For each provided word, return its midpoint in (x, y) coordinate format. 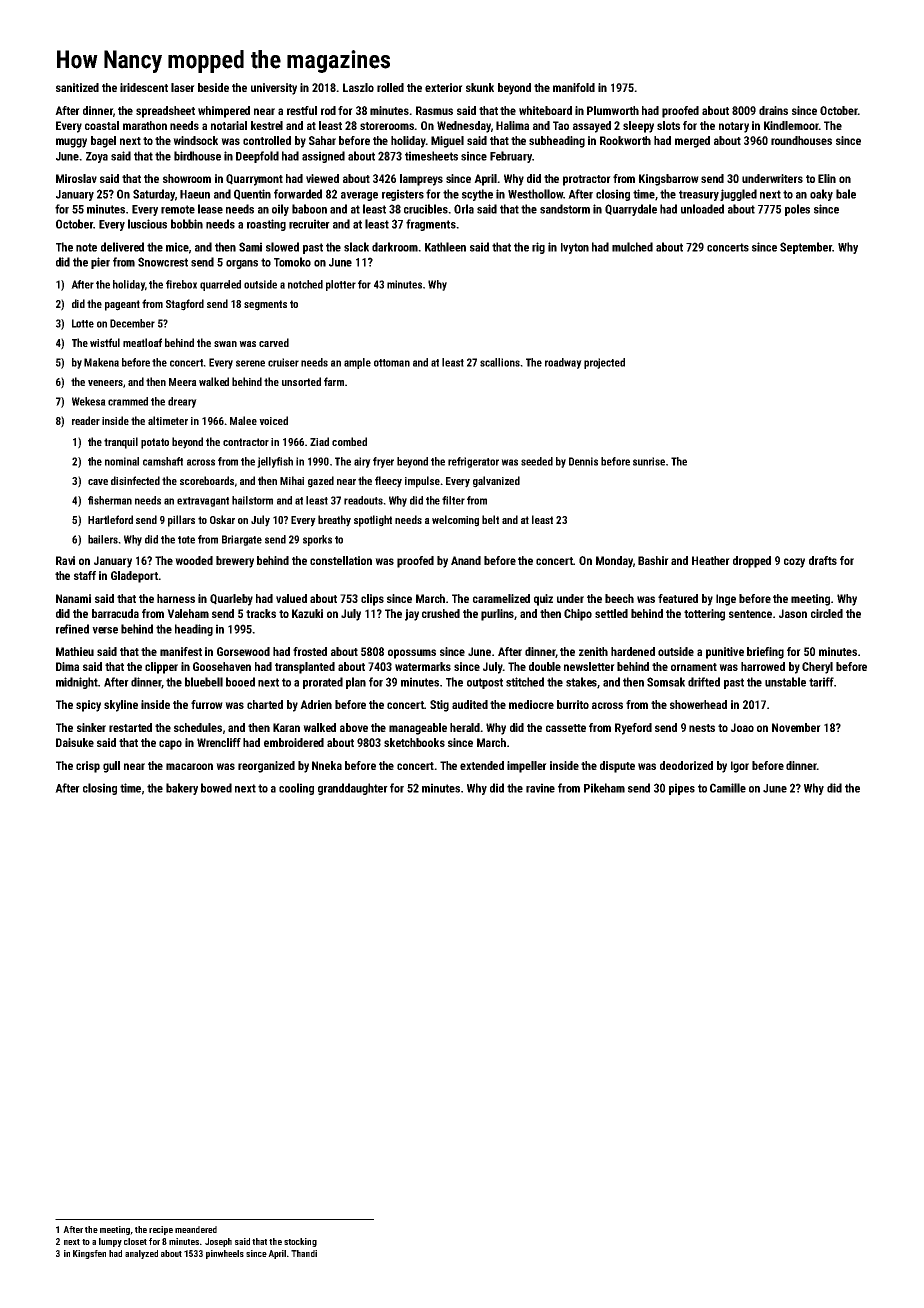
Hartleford (110, 519)
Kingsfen (89, 1254)
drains (773, 110)
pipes (682, 789)
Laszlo (358, 87)
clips (372, 600)
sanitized (77, 87)
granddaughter (353, 789)
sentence (750, 614)
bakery (182, 789)
